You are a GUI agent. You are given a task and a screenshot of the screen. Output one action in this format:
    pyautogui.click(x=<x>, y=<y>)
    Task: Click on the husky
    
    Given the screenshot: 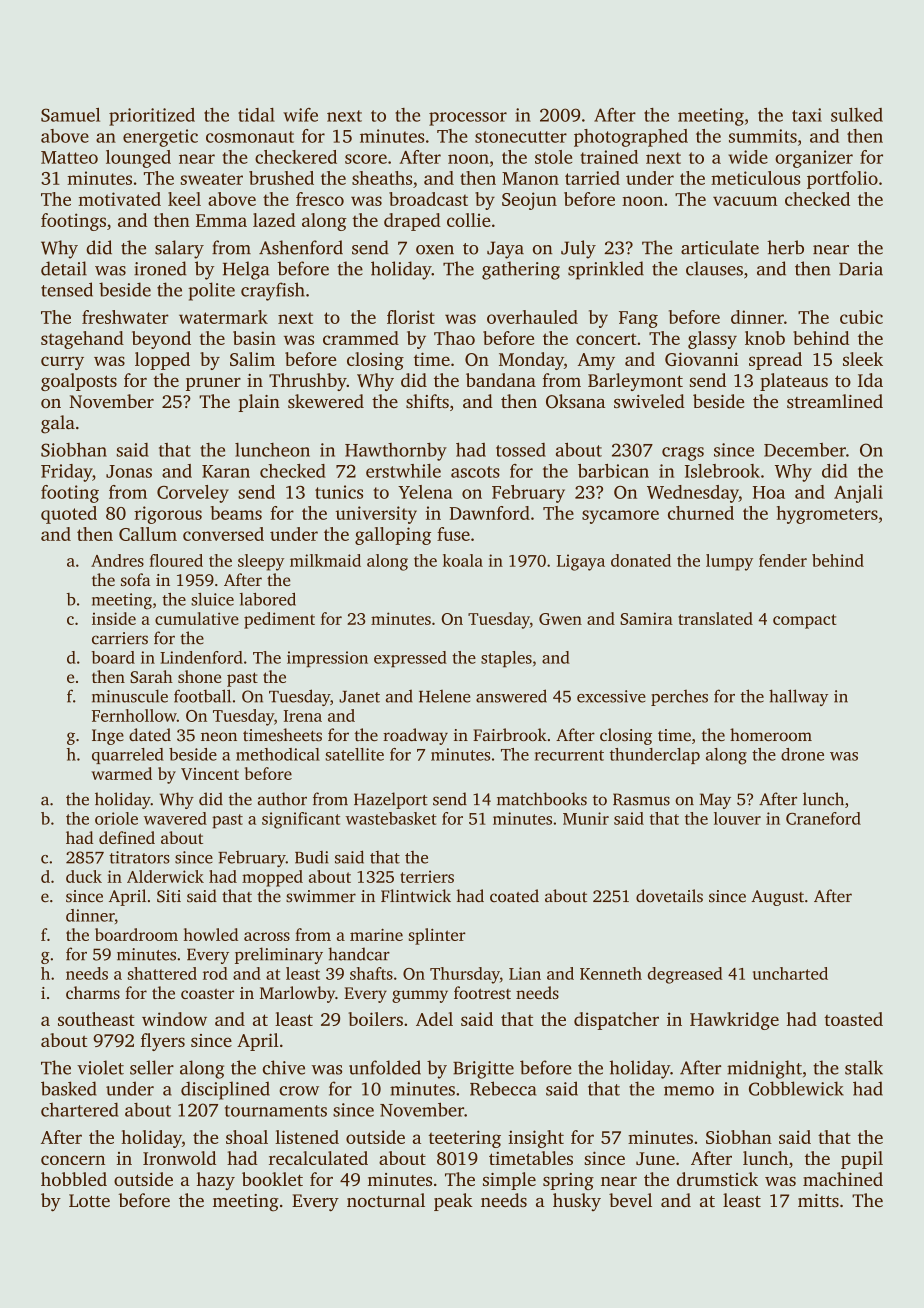 What is the action you would take?
    pyautogui.click(x=577, y=1202)
